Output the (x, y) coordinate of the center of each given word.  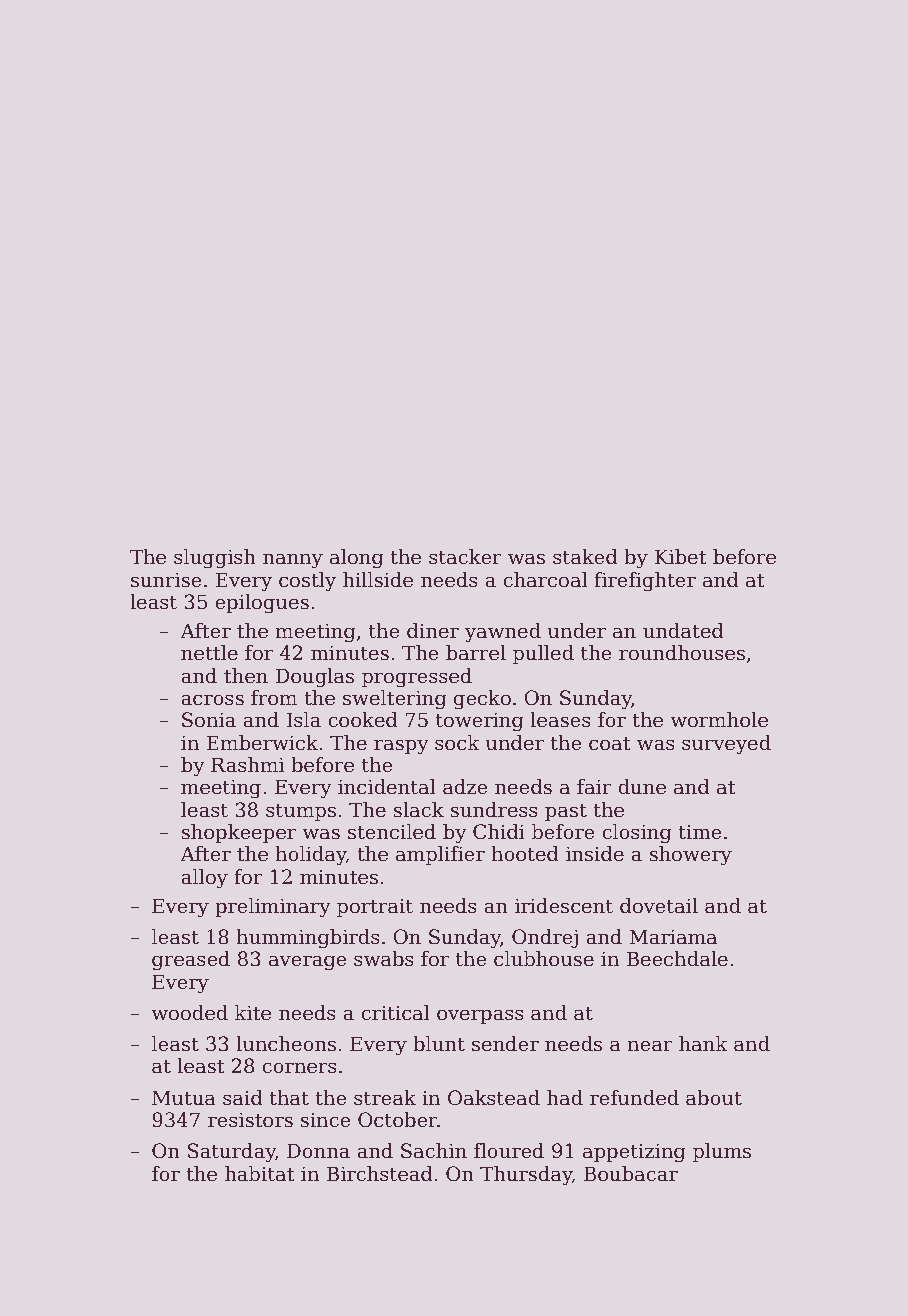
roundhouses (682, 653)
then (246, 676)
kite (253, 1013)
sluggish (215, 559)
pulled (543, 654)
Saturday (232, 1153)
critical (395, 1013)
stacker (465, 557)
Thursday (526, 1176)
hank (703, 1044)
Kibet (680, 557)
